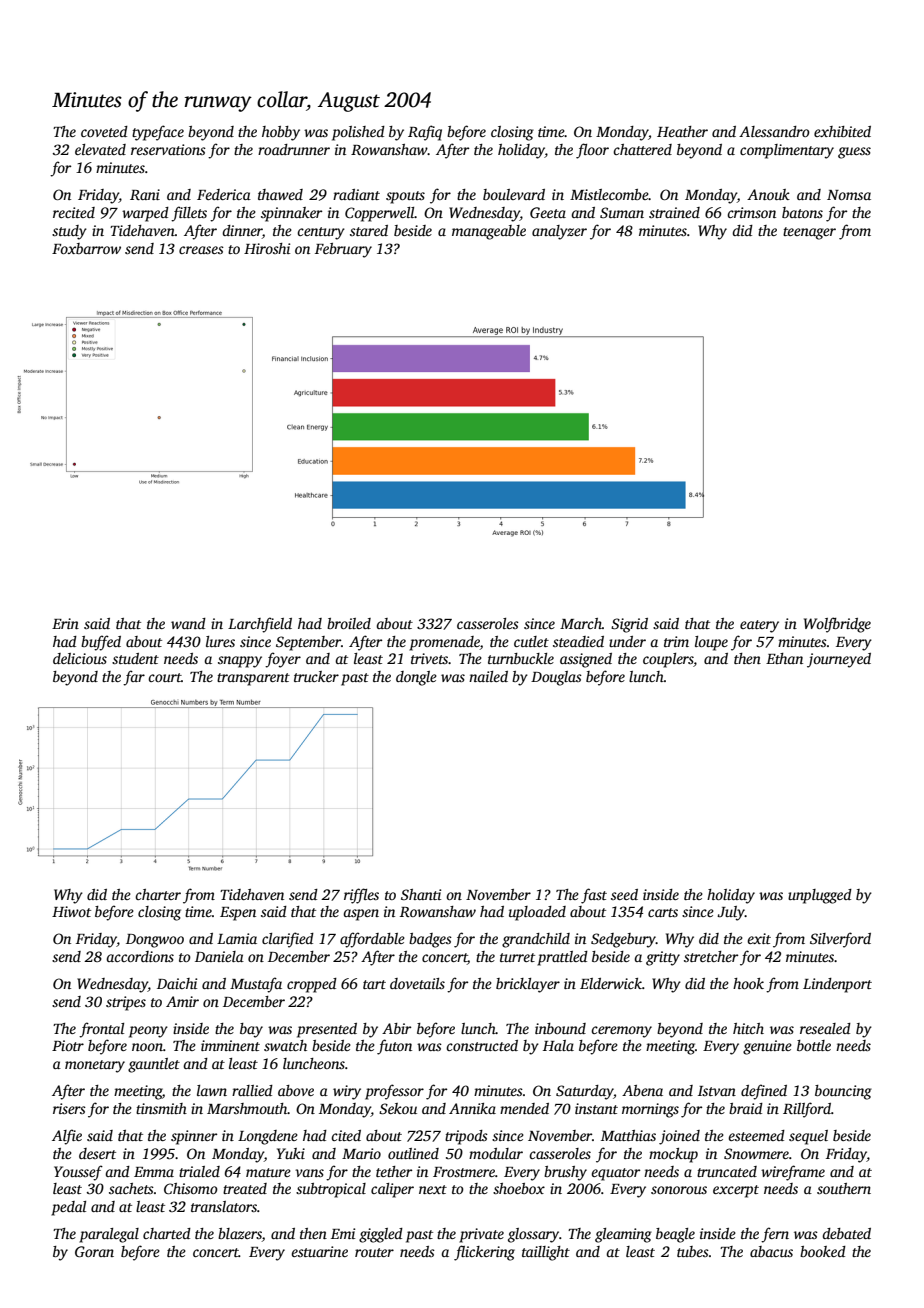 This image has width=924, height=1308. Describe the element at coordinates (842, 131) in the image. I see `exhibited` at that location.
